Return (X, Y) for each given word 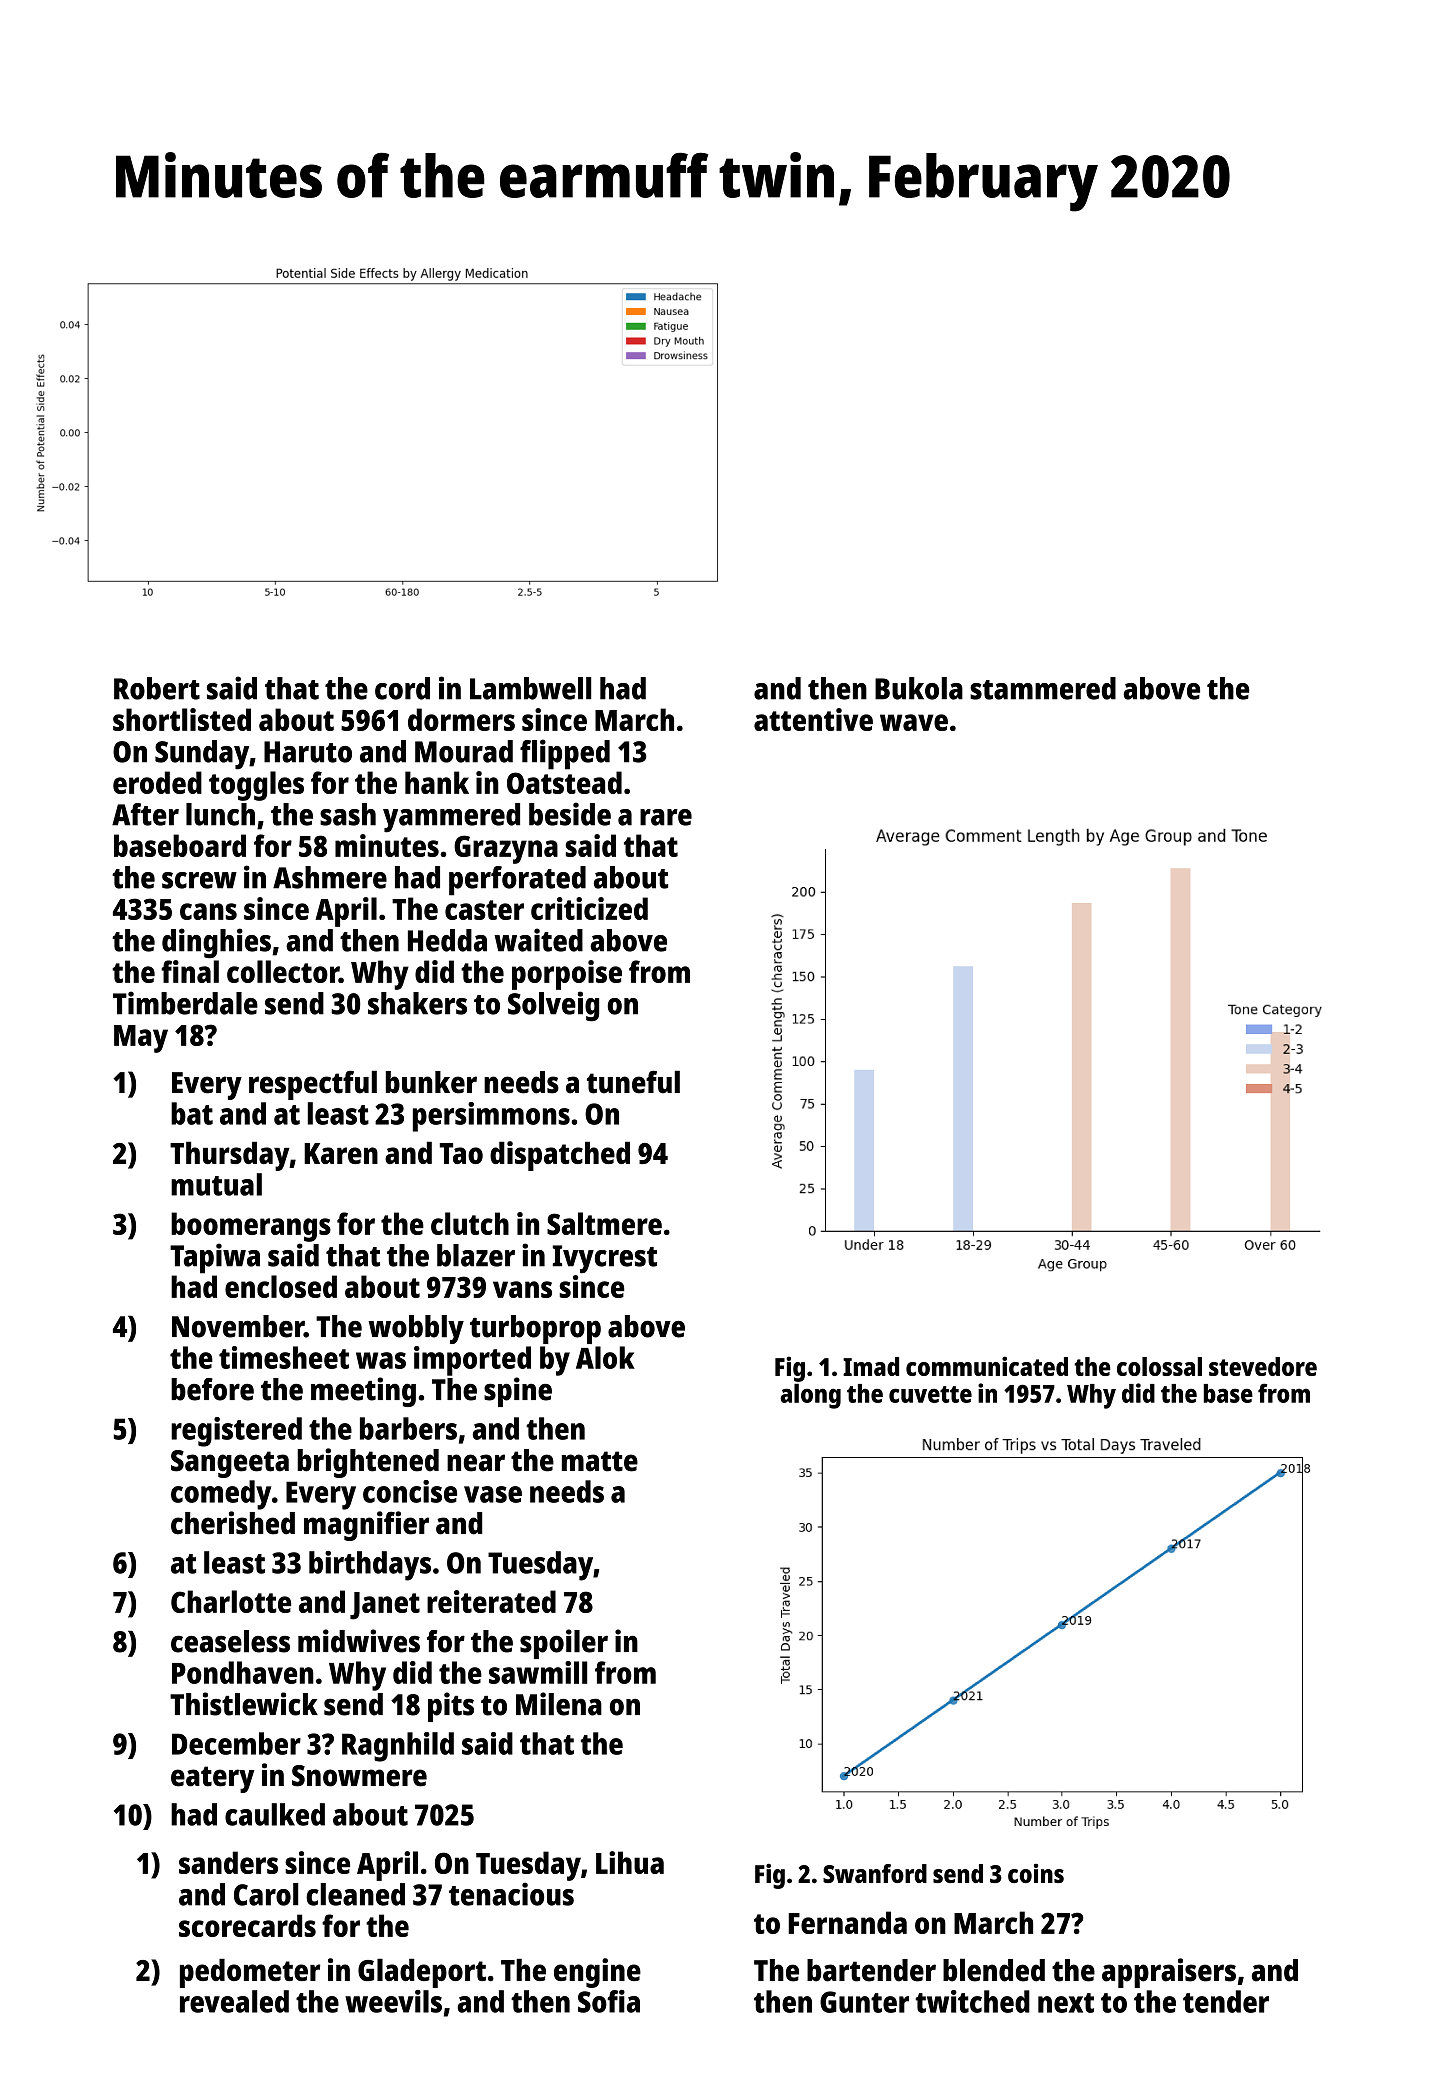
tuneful (633, 1082)
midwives (359, 1641)
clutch (470, 1223)
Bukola (919, 688)
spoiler (564, 1644)
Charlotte (231, 1601)
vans (522, 1289)
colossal (1159, 1366)
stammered (1043, 688)
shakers (417, 1003)
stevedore (1263, 1366)
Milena (559, 1704)
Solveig (553, 1006)
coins (1036, 1873)
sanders (228, 1862)
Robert (157, 688)
